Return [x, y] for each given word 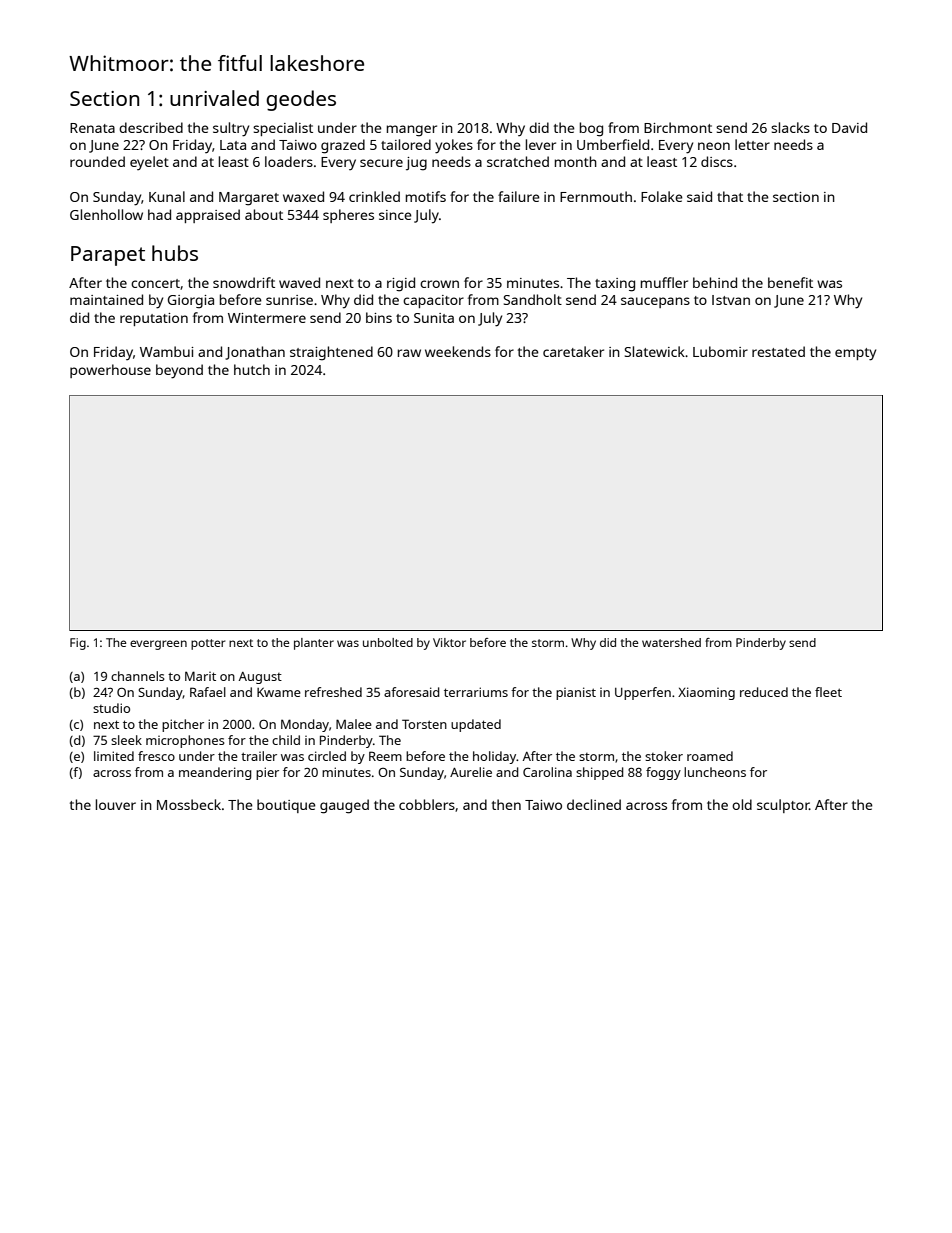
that [730, 196]
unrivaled [214, 98]
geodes [301, 100]
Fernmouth [596, 196]
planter [314, 644]
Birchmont [678, 127]
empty [855, 354]
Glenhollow [106, 214]
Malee [354, 724]
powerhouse [110, 371]
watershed [671, 642]
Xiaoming [706, 693]
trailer [259, 756]
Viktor [449, 642]
